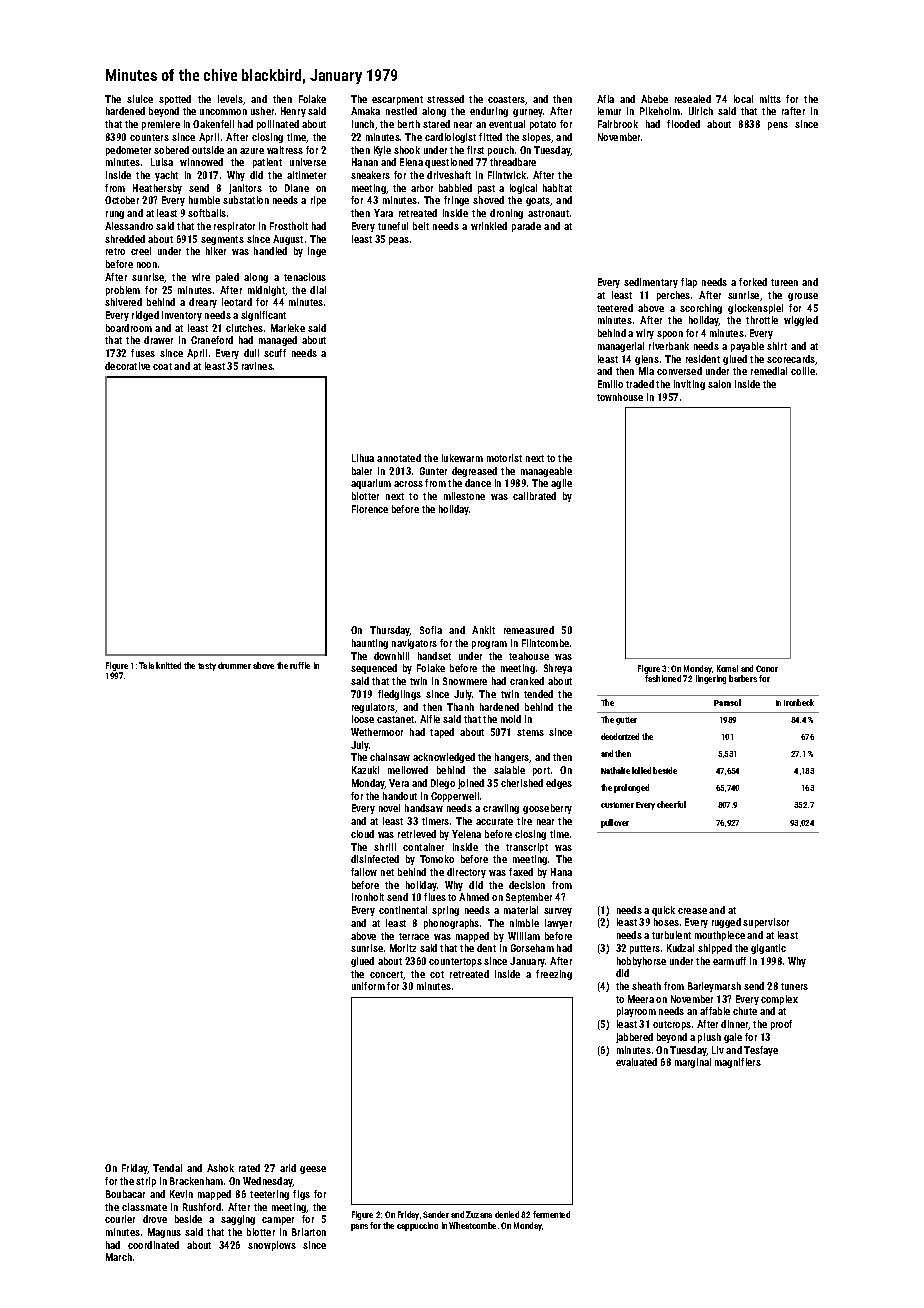  I want to click on shook, so click(407, 150).
